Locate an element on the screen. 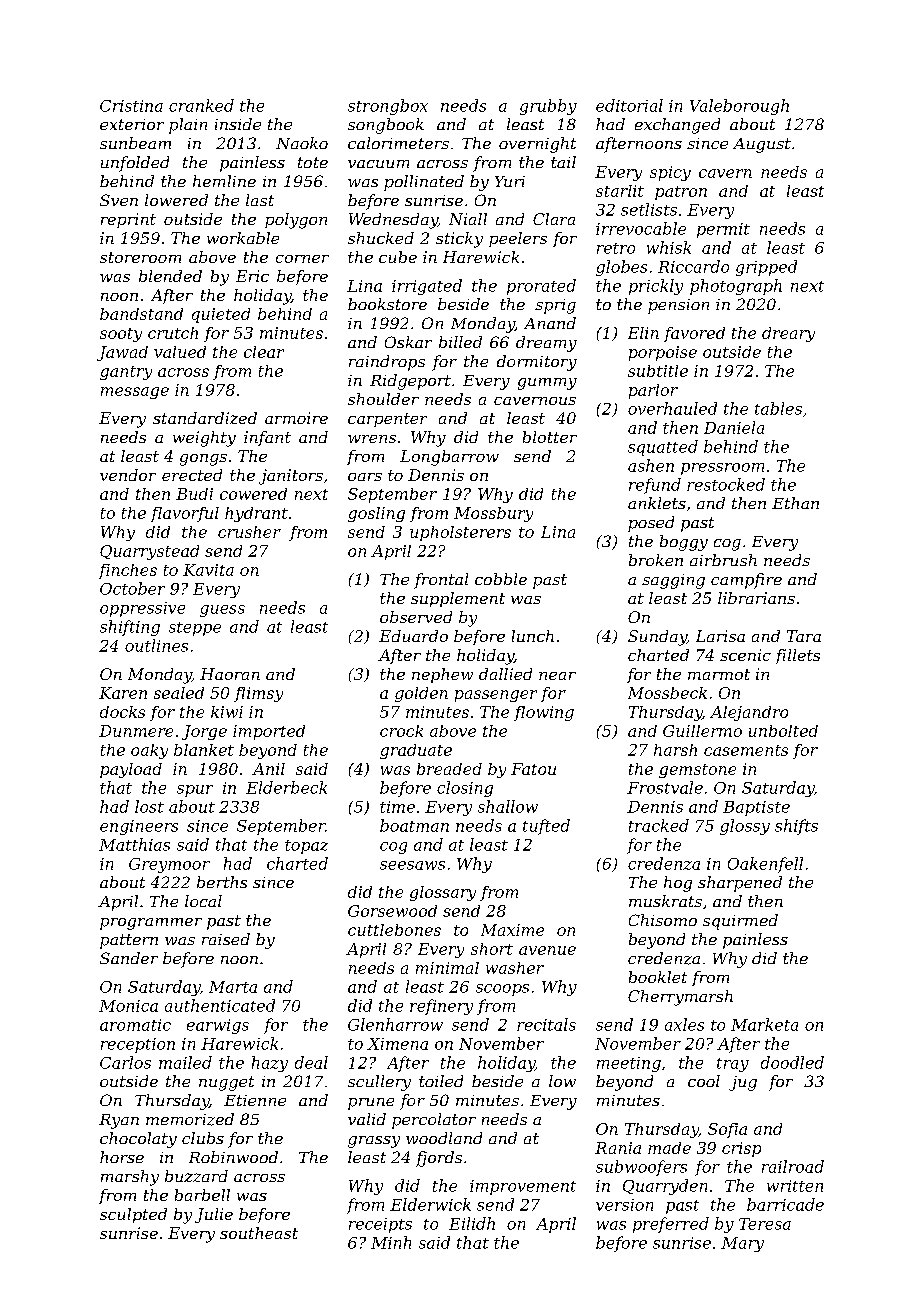 The height and width of the screenshot is (1308, 924). dormitory is located at coordinates (537, 363).
